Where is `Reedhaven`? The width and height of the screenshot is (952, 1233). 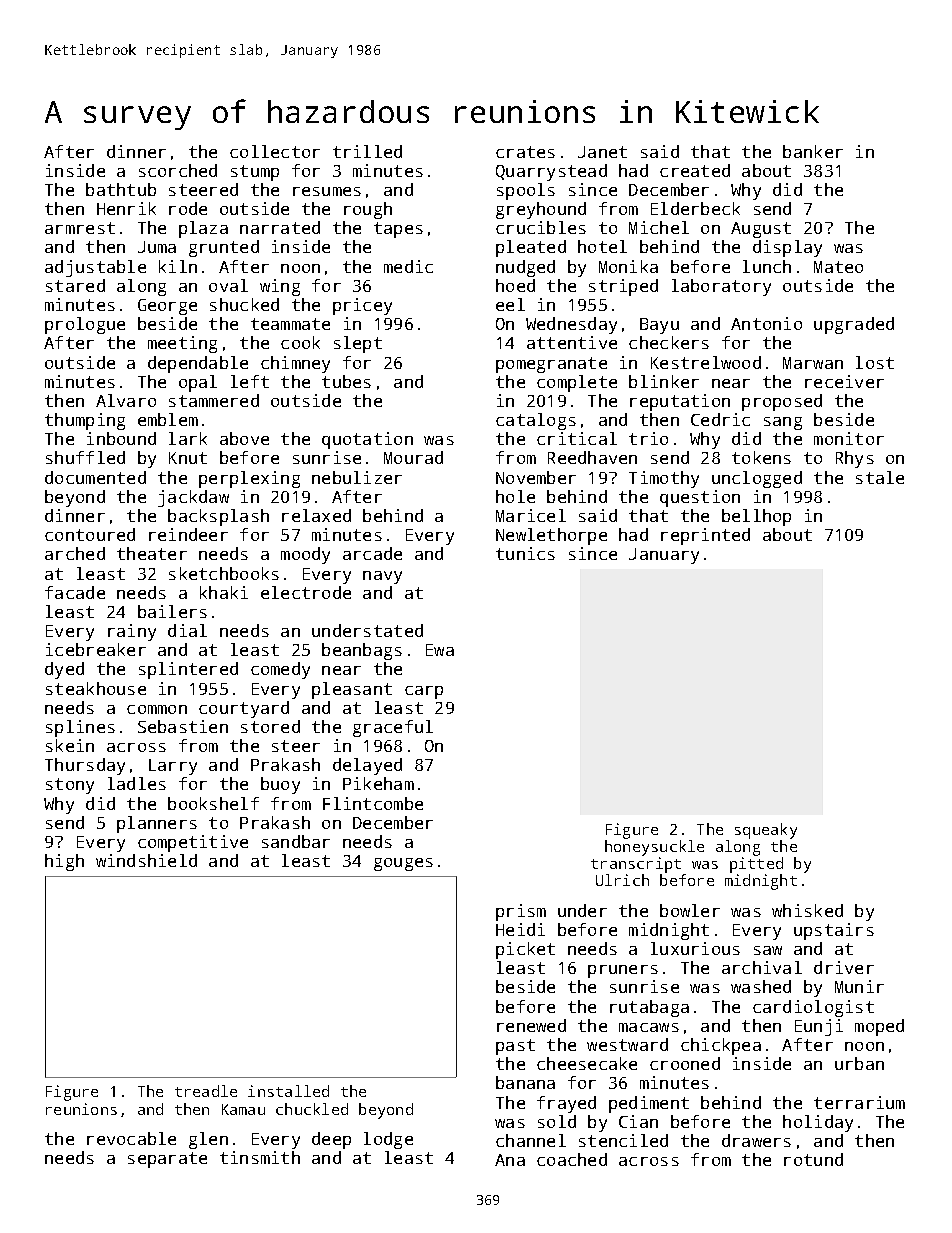 Reedhaven is located at coordinates (592, 457).
